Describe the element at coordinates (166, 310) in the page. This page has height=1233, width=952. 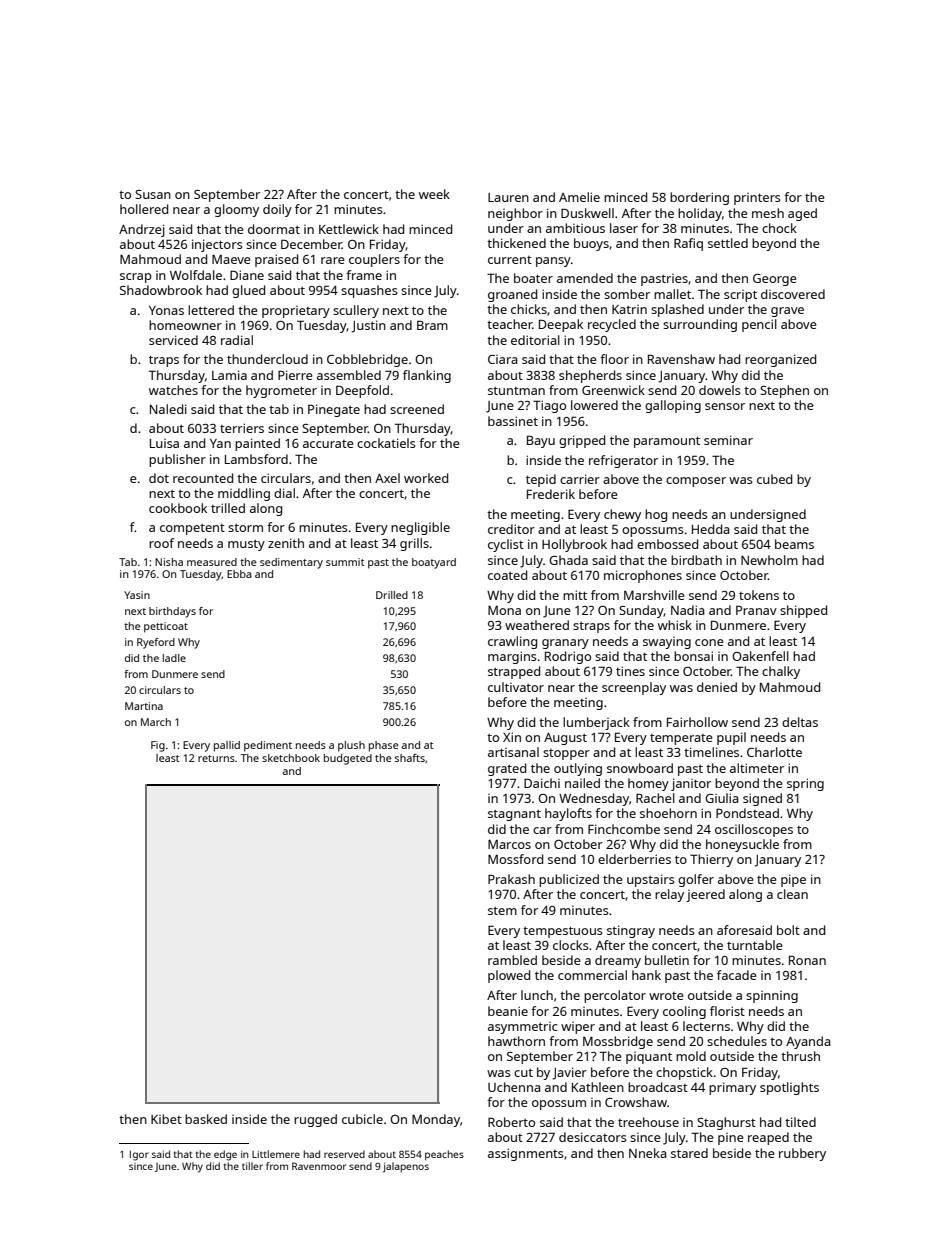
I see `Yonas` at that location.
